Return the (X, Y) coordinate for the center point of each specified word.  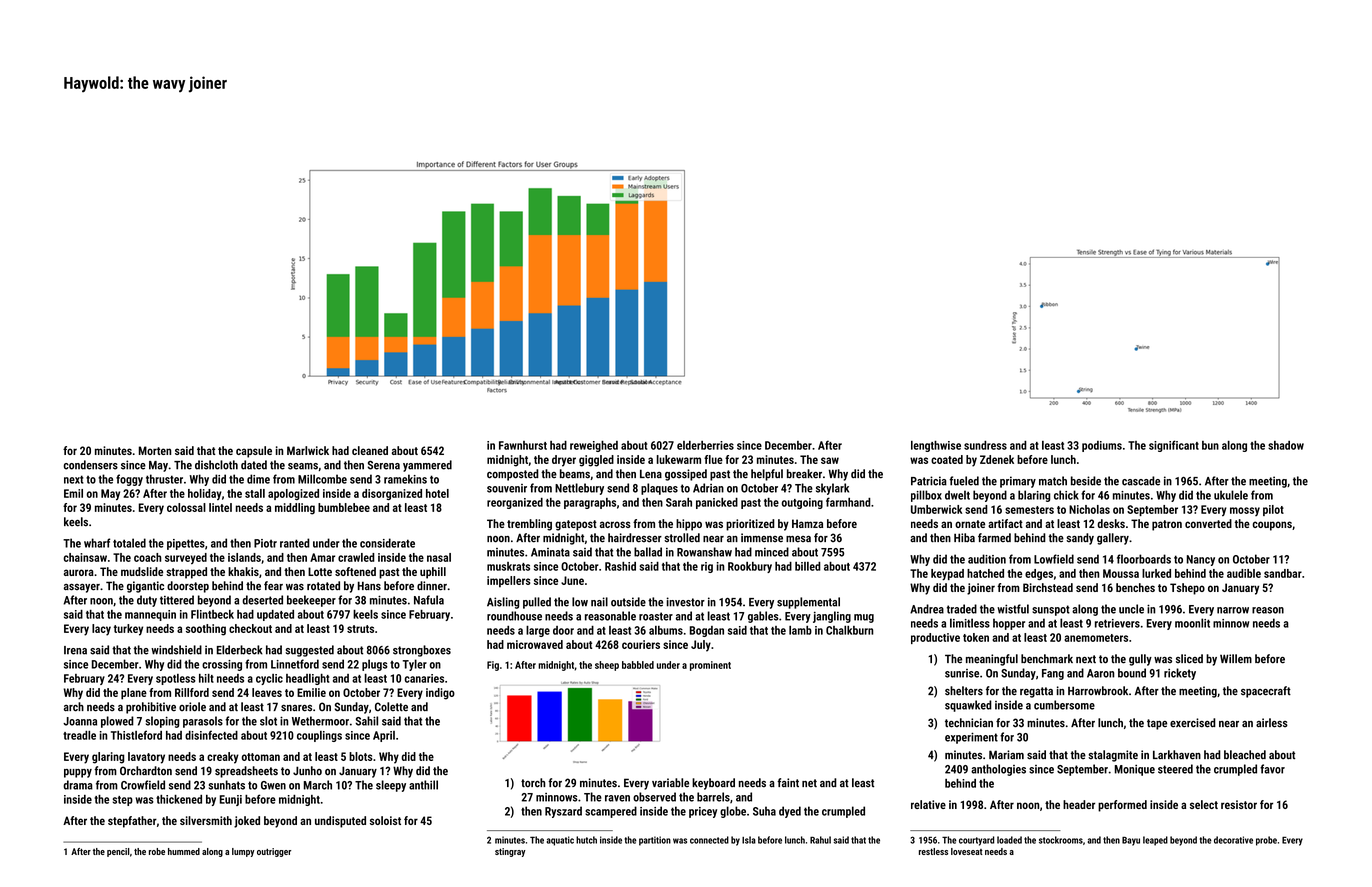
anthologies (998, 770)
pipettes (186, 544)
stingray (510, 852)
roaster (656, 616)
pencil (118, 852)
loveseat (967, 851)
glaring (108, 758)
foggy (129, 480)
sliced (1189, 659)
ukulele (1231, 495)
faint (788, 782)
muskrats (508, 566)
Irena (75, 650)
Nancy (1201, 560)
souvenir (507, 488)
